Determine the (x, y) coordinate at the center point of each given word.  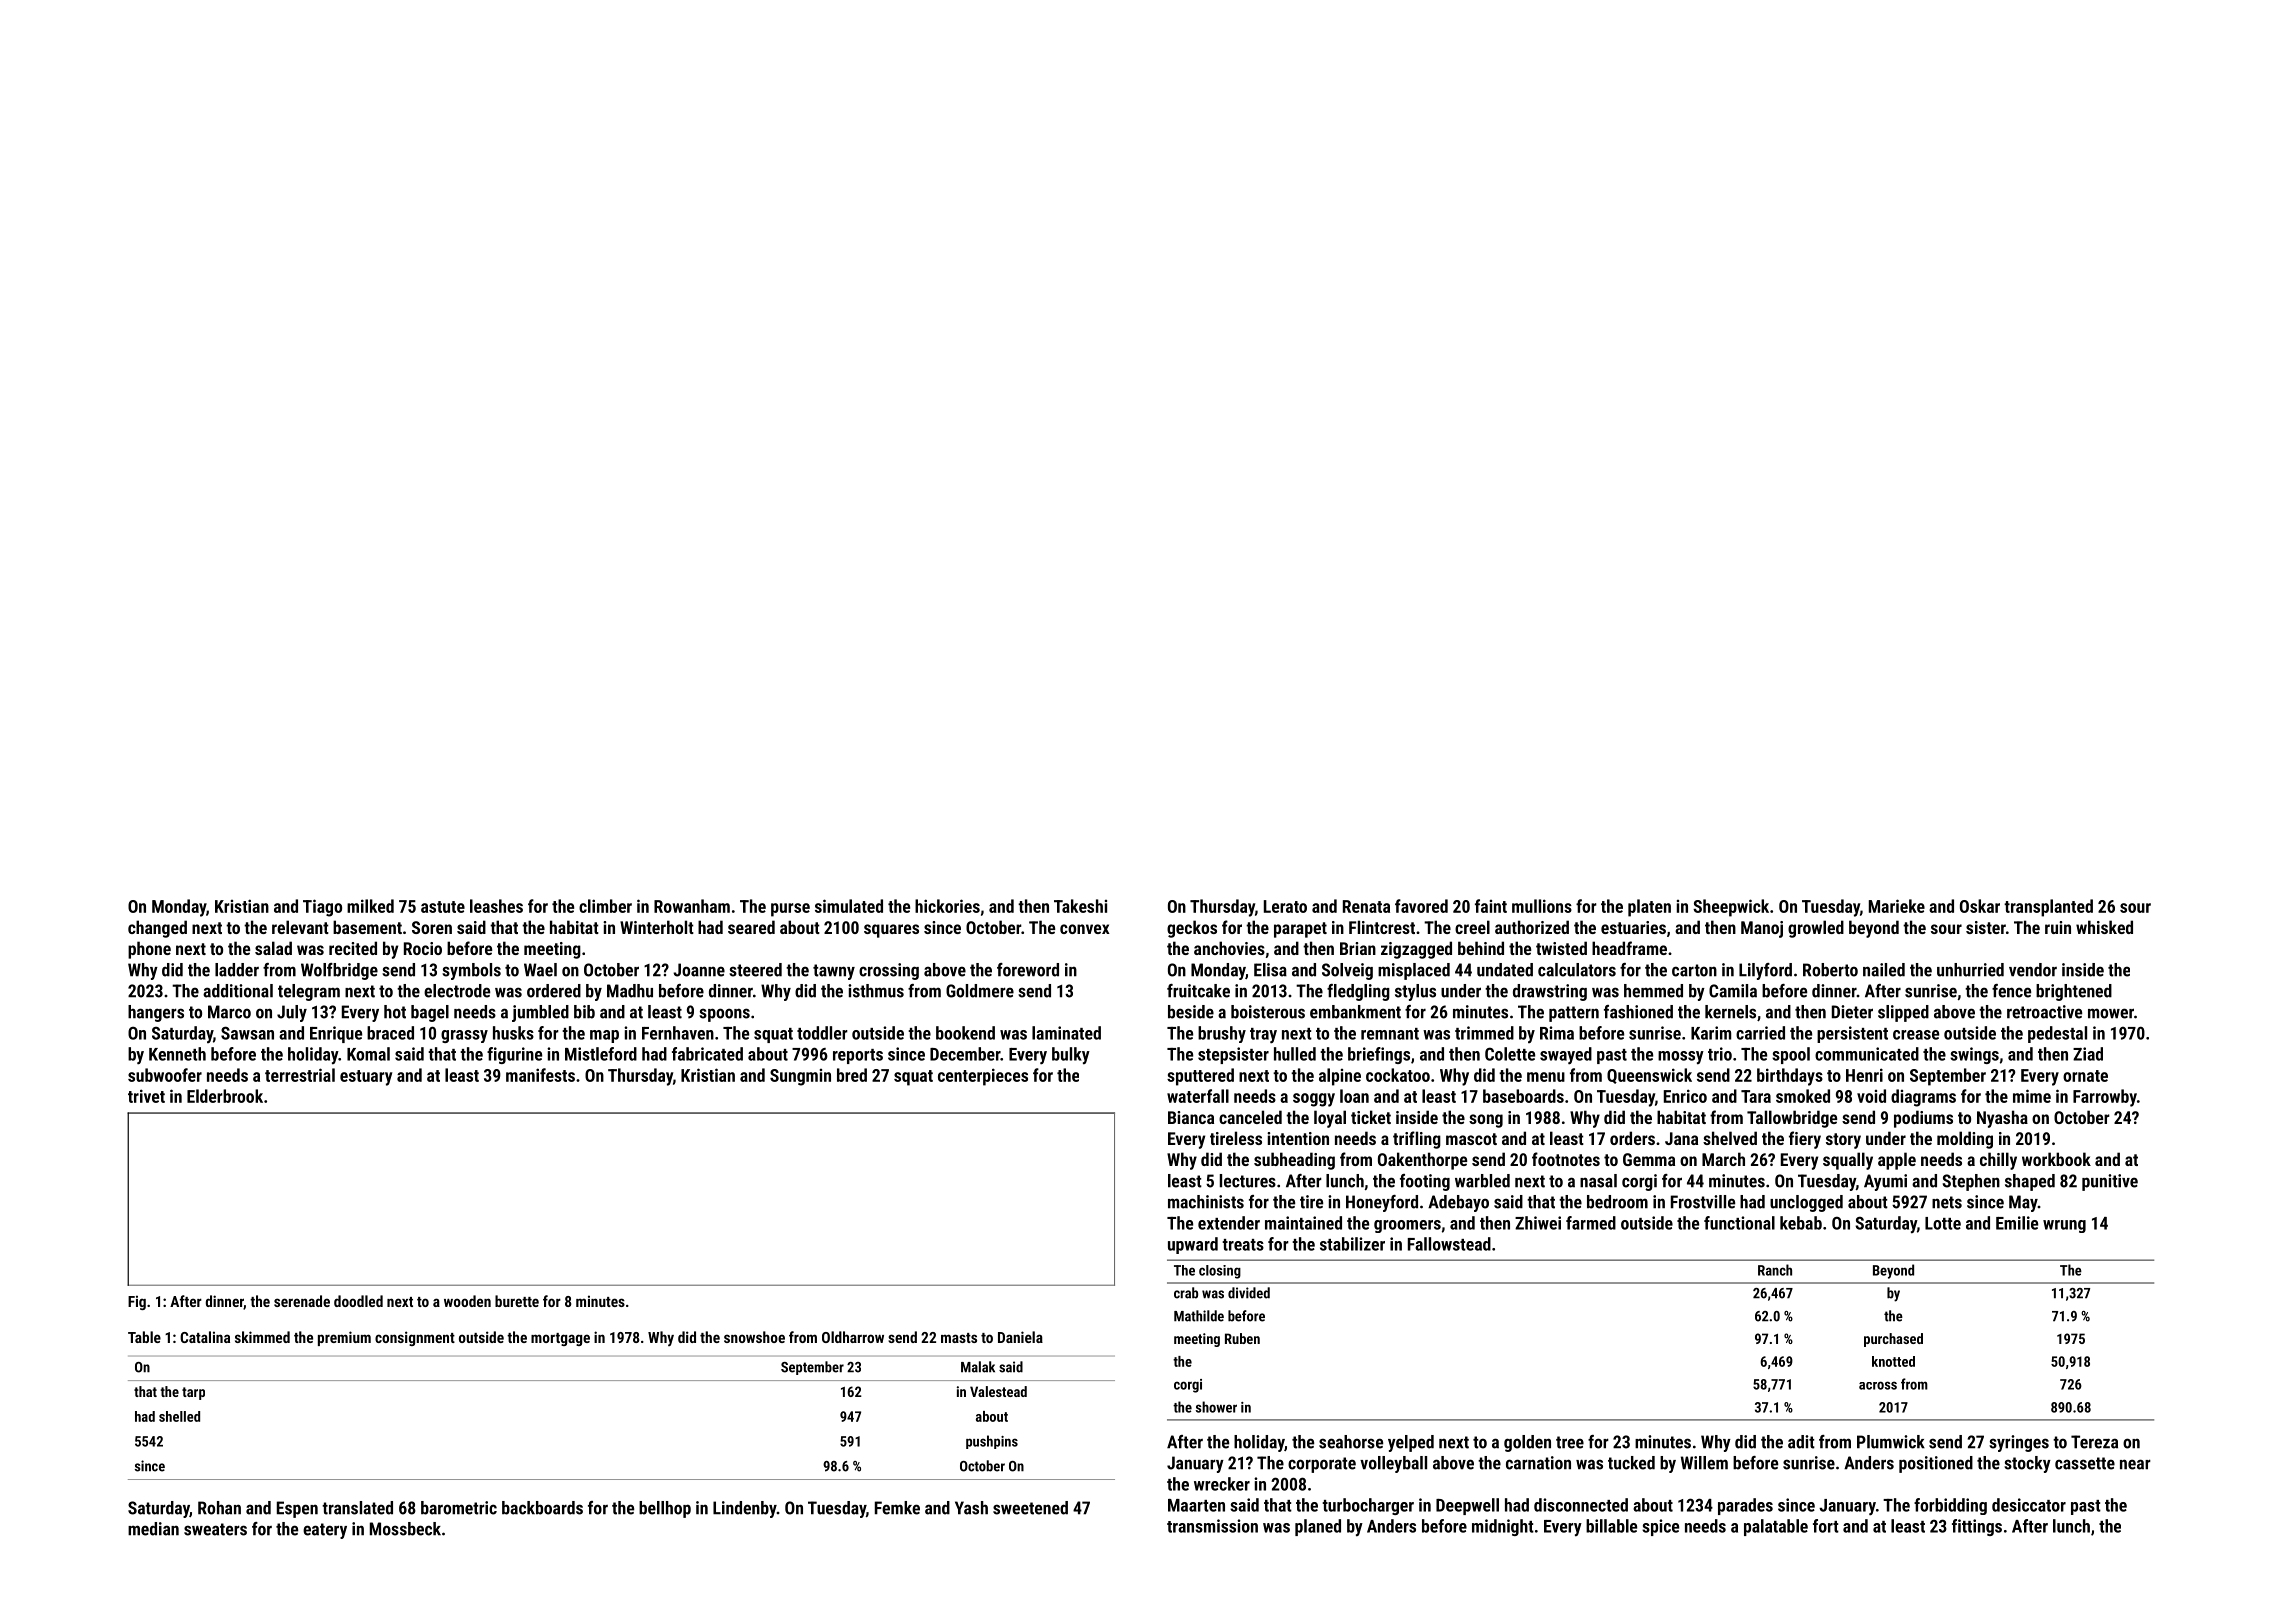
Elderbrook (225, 1096)
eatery (325, 1531)
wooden (467, 1301)
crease (1916, 1035)
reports (858, 1056)
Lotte (1943, 1223)
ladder (237, 970)
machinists (1206, 1202)
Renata (1366, 906)
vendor (2033, 970)
